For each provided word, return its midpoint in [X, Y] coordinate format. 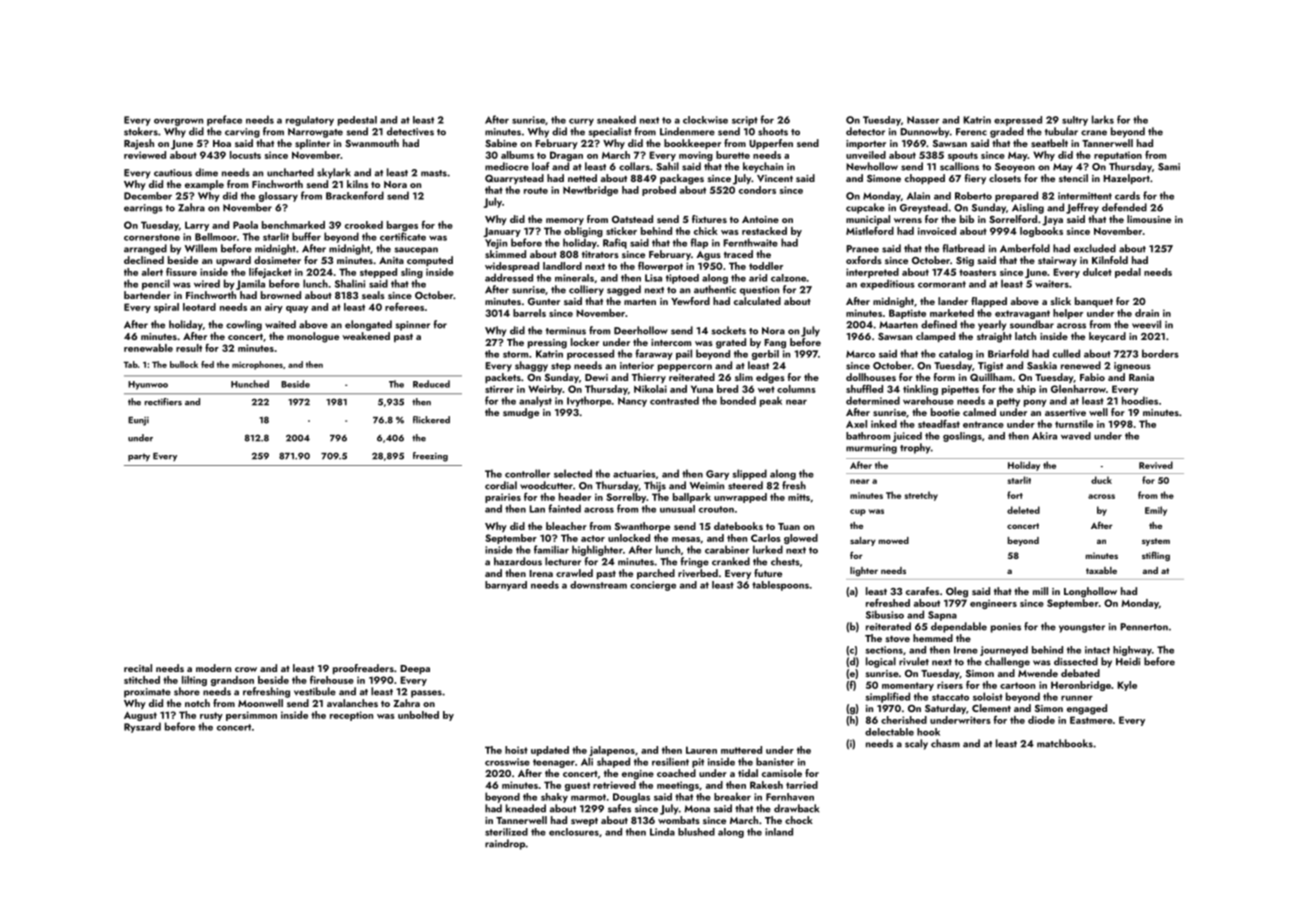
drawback [796, 808]
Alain [918, 196]
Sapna [942, 616]
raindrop [505, 844]
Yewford [690, 301]
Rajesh [139, 144]
